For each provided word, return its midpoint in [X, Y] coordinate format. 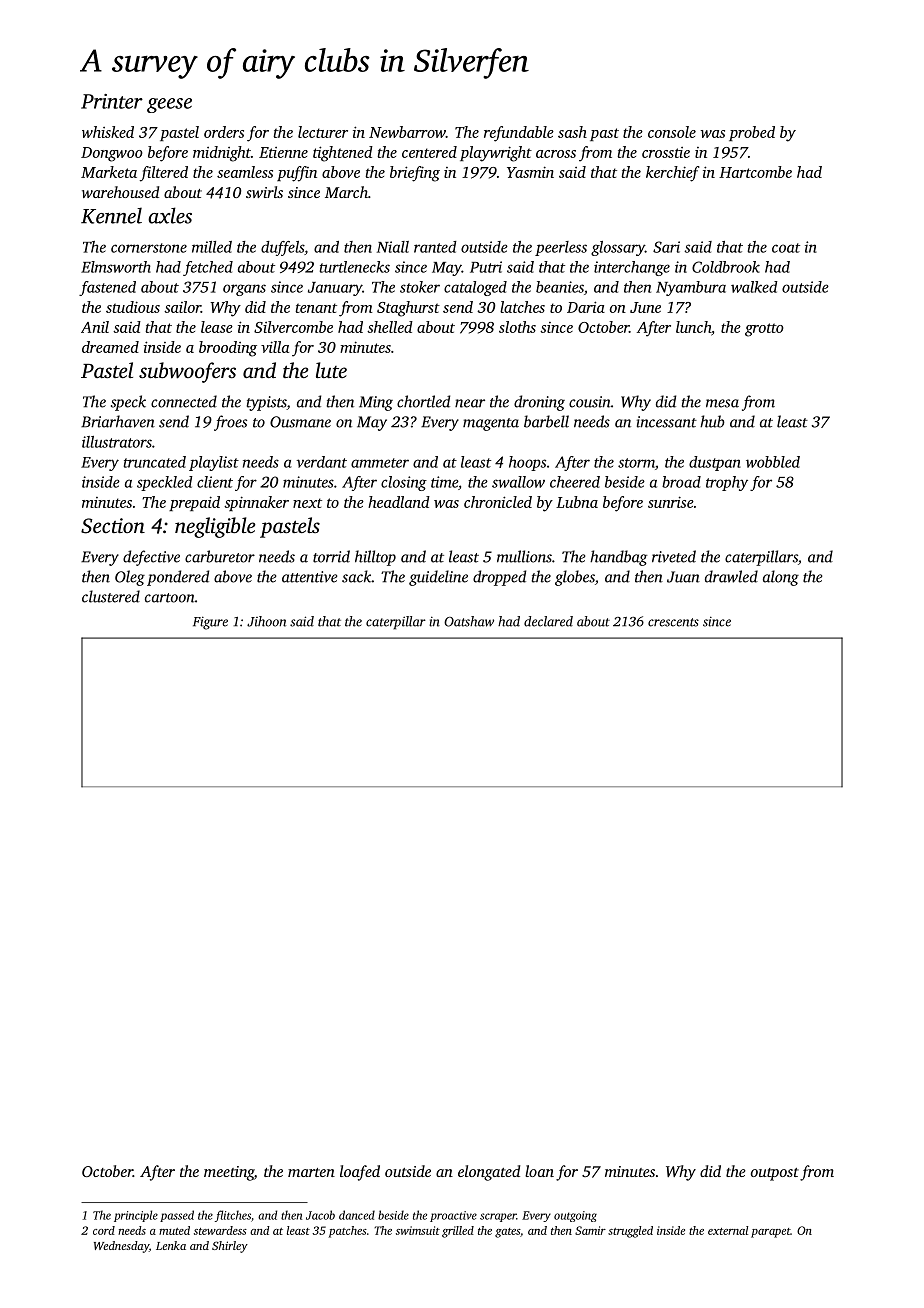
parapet [770, 1233]
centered [429, 152]
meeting [229, 1173]
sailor [182, 307]
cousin [590, 402]
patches [347, 1232]
